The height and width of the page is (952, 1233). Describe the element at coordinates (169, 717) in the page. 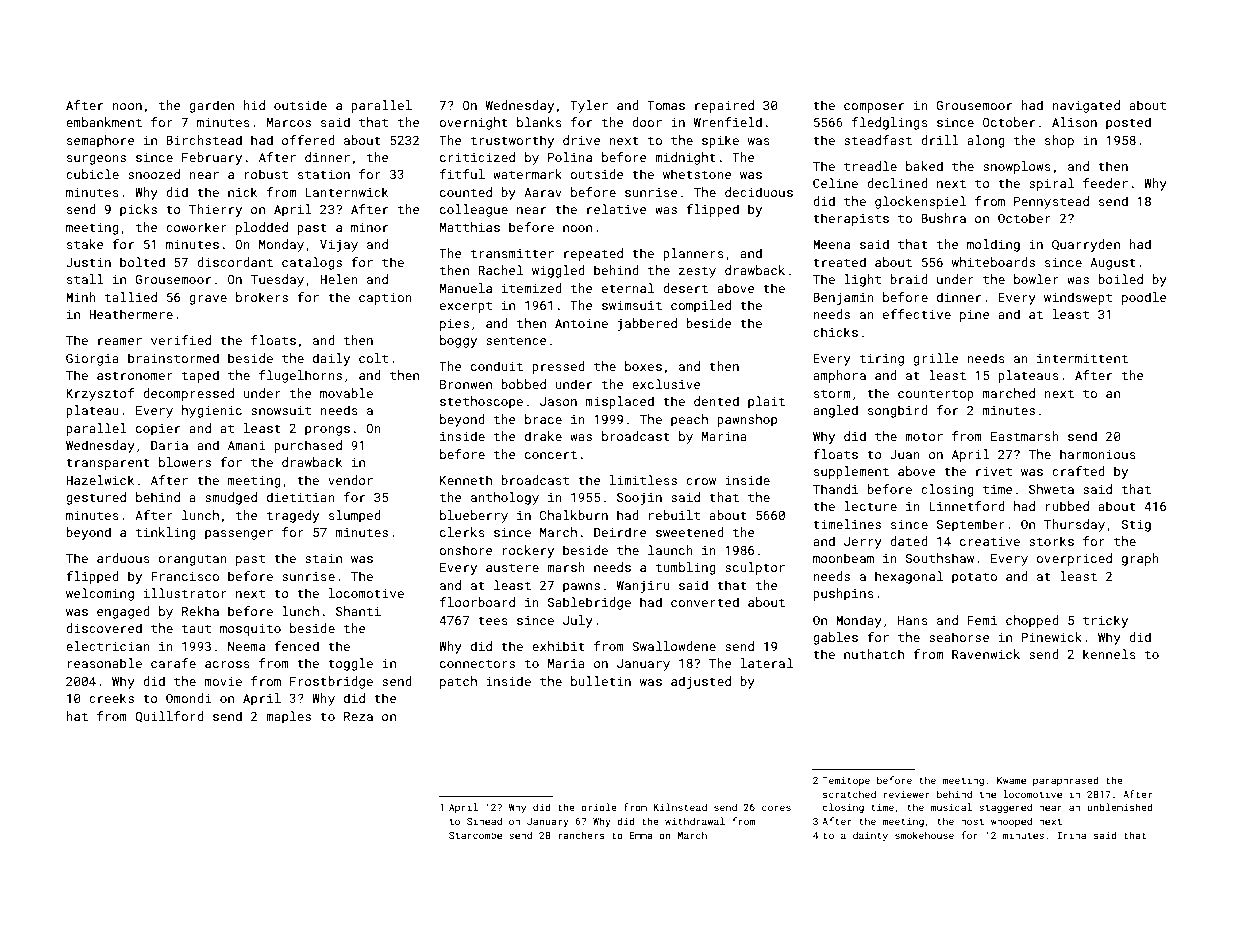

I see `Quillford` at that location.
